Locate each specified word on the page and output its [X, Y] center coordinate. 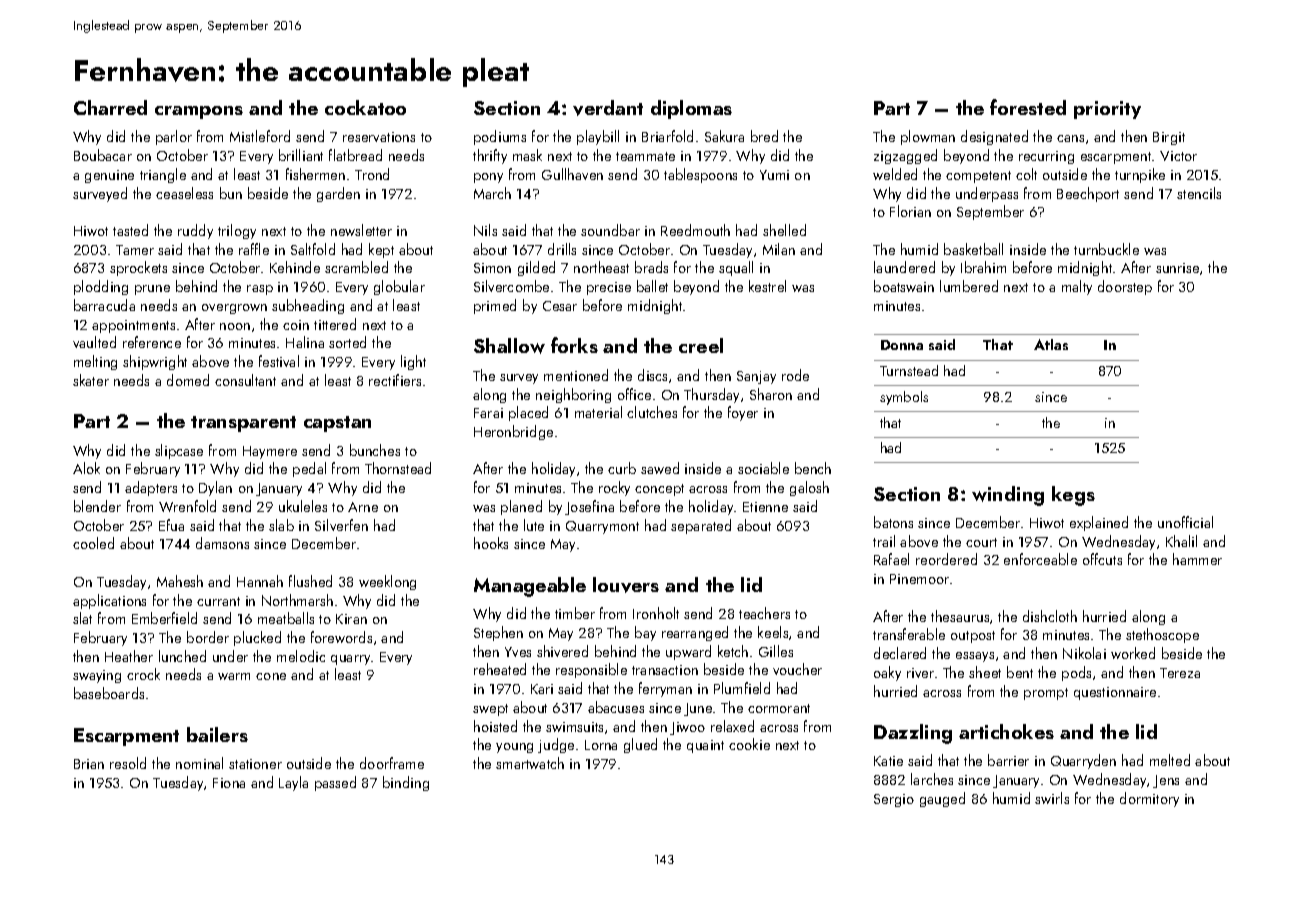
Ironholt [656, 613]
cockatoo [365, 107]
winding [1008, 496]
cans [1070, 138]
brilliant [301, 155]
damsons [222, 543]
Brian [89, 764]
